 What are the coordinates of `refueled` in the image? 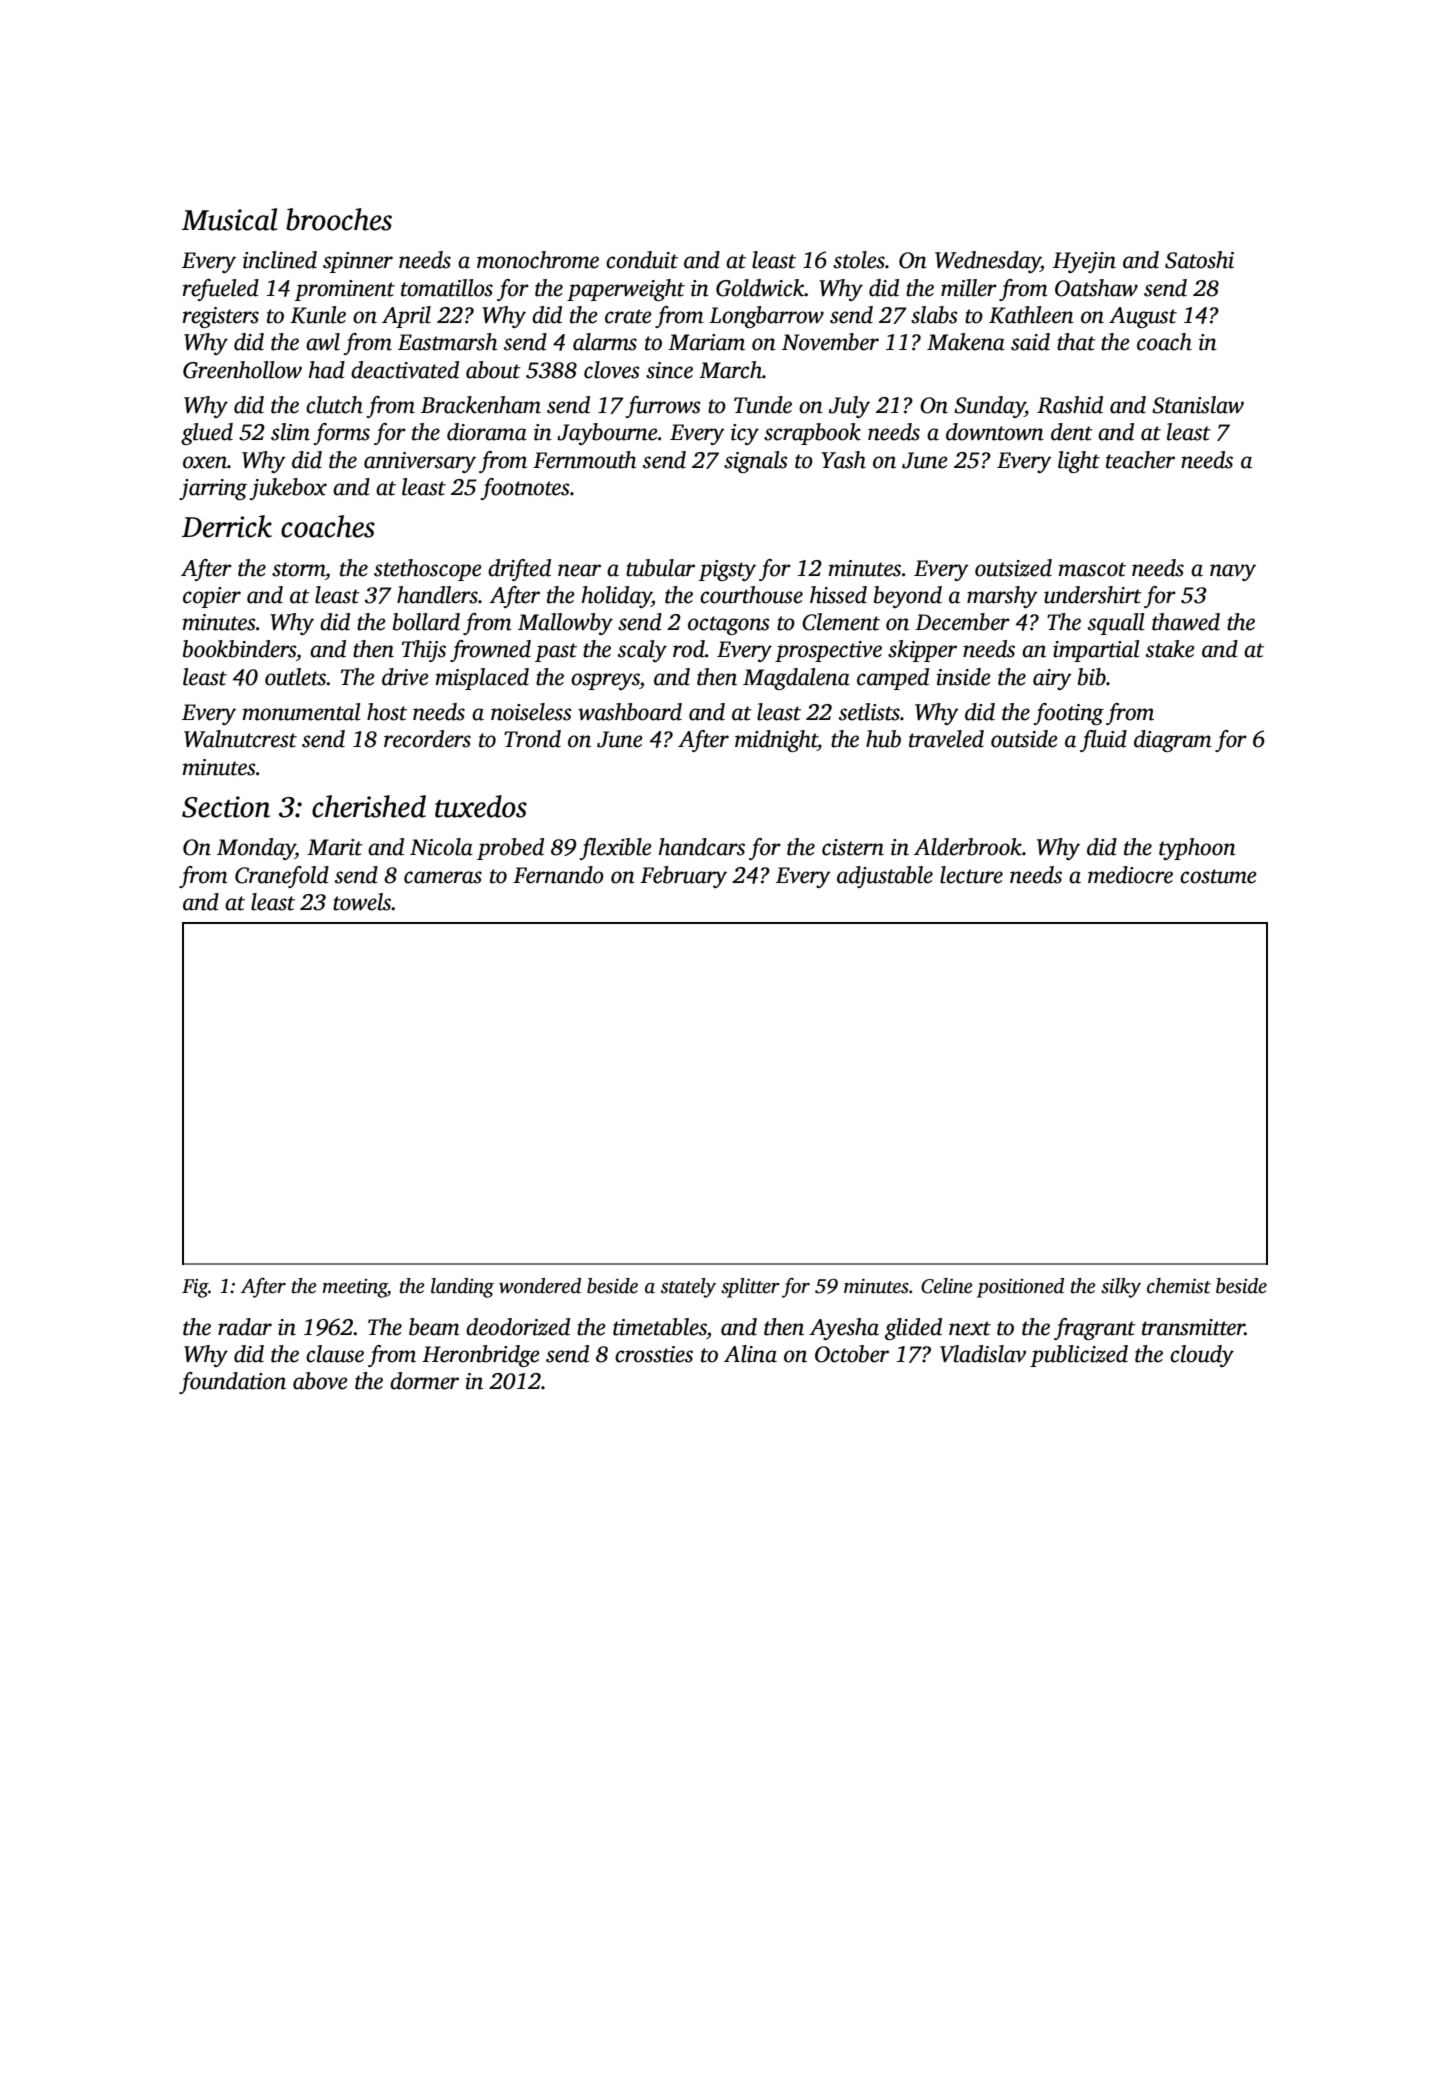 It's located at (221, 290).
